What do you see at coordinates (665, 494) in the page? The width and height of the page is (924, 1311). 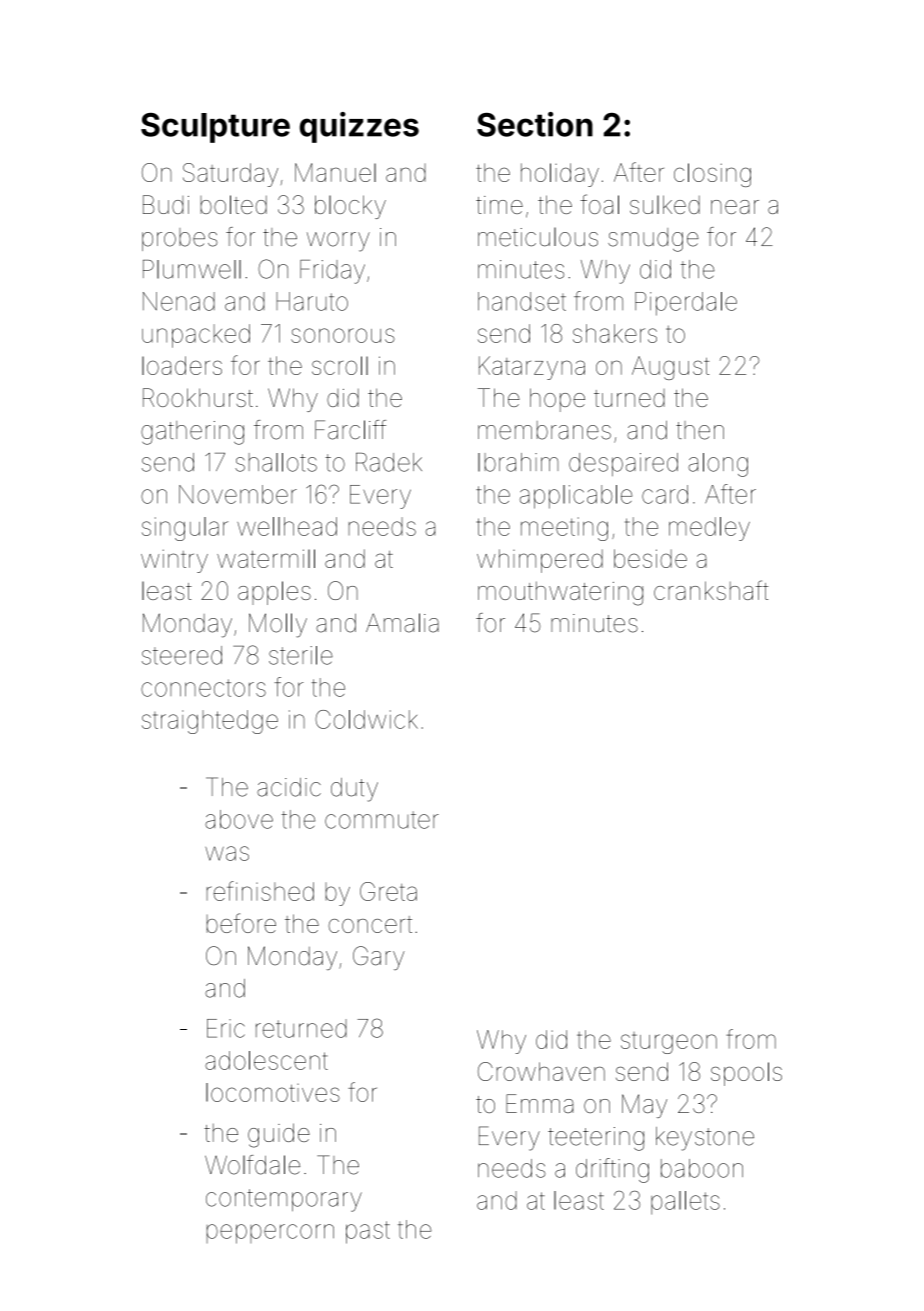 I see `card` at bounding box center [665, 494].
